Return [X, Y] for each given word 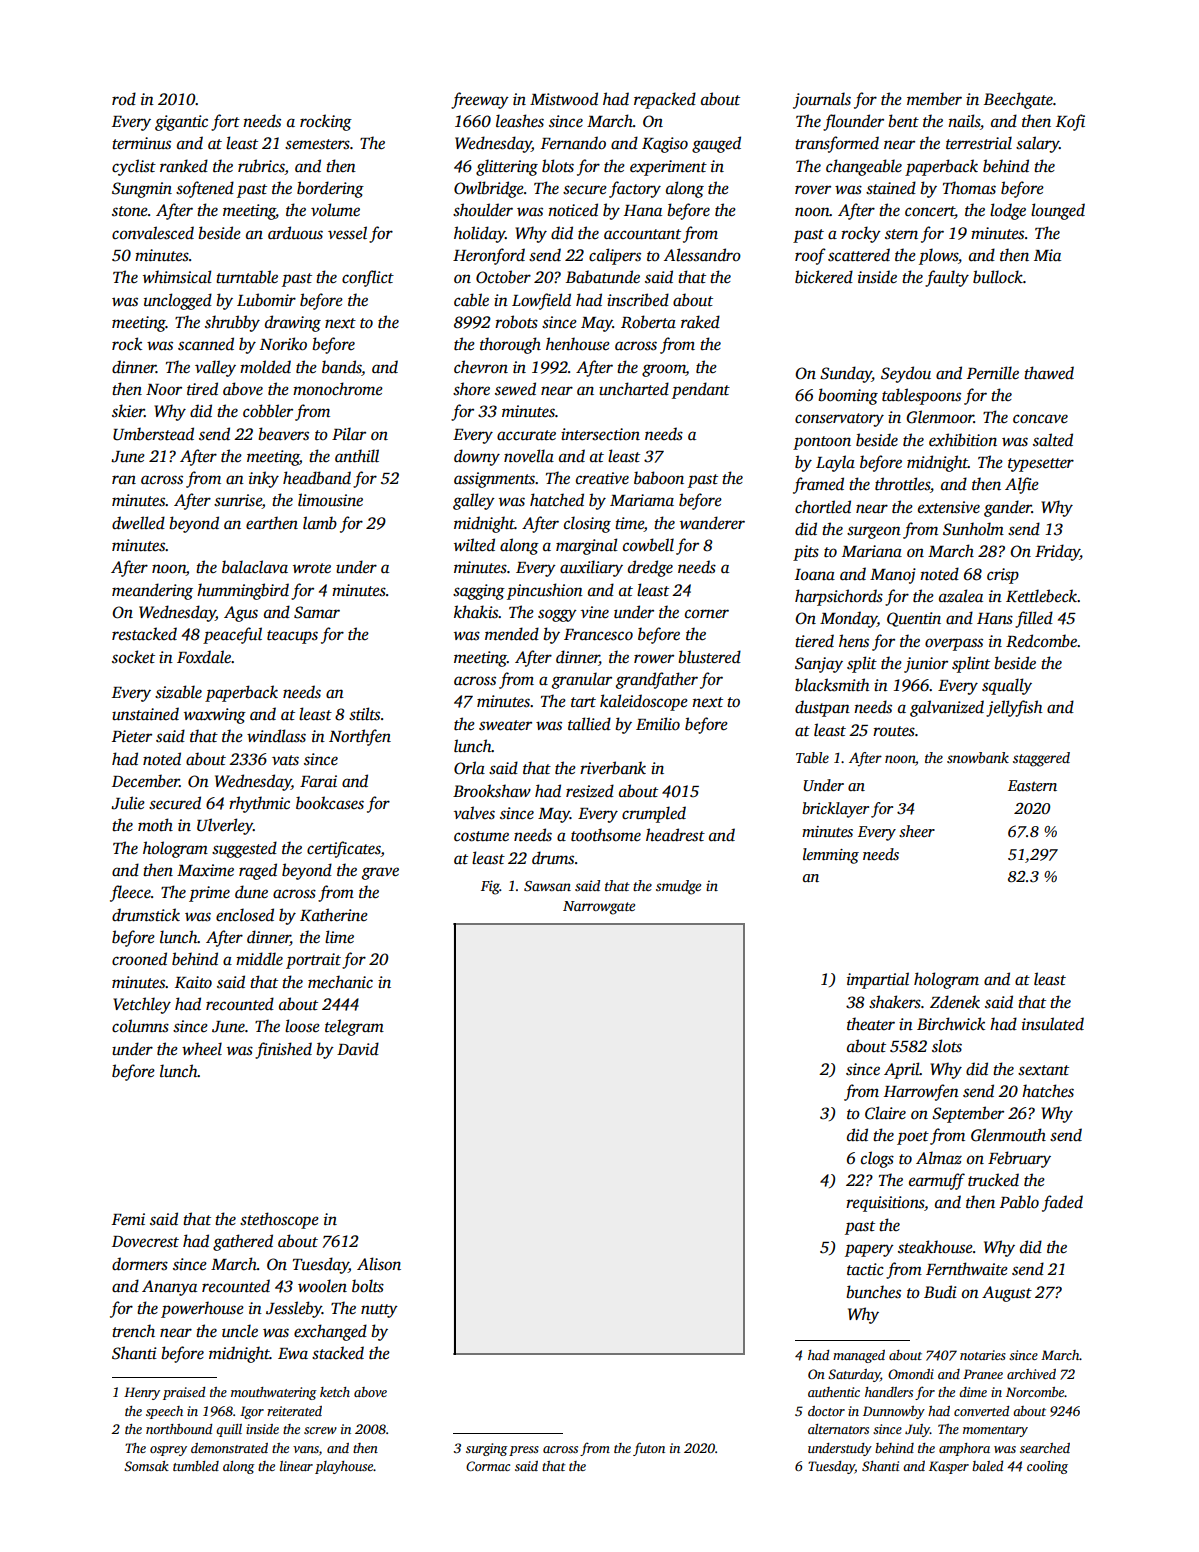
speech [164, 1412]
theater [871, 1024]
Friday [1057, 552]
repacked [665, 100]
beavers [283, 434]
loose [302, 1026]
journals [822, 100]
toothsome [606, 835]
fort [225, 122]
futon [649, 1449]
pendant [701, 390]
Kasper [949, 1467]
